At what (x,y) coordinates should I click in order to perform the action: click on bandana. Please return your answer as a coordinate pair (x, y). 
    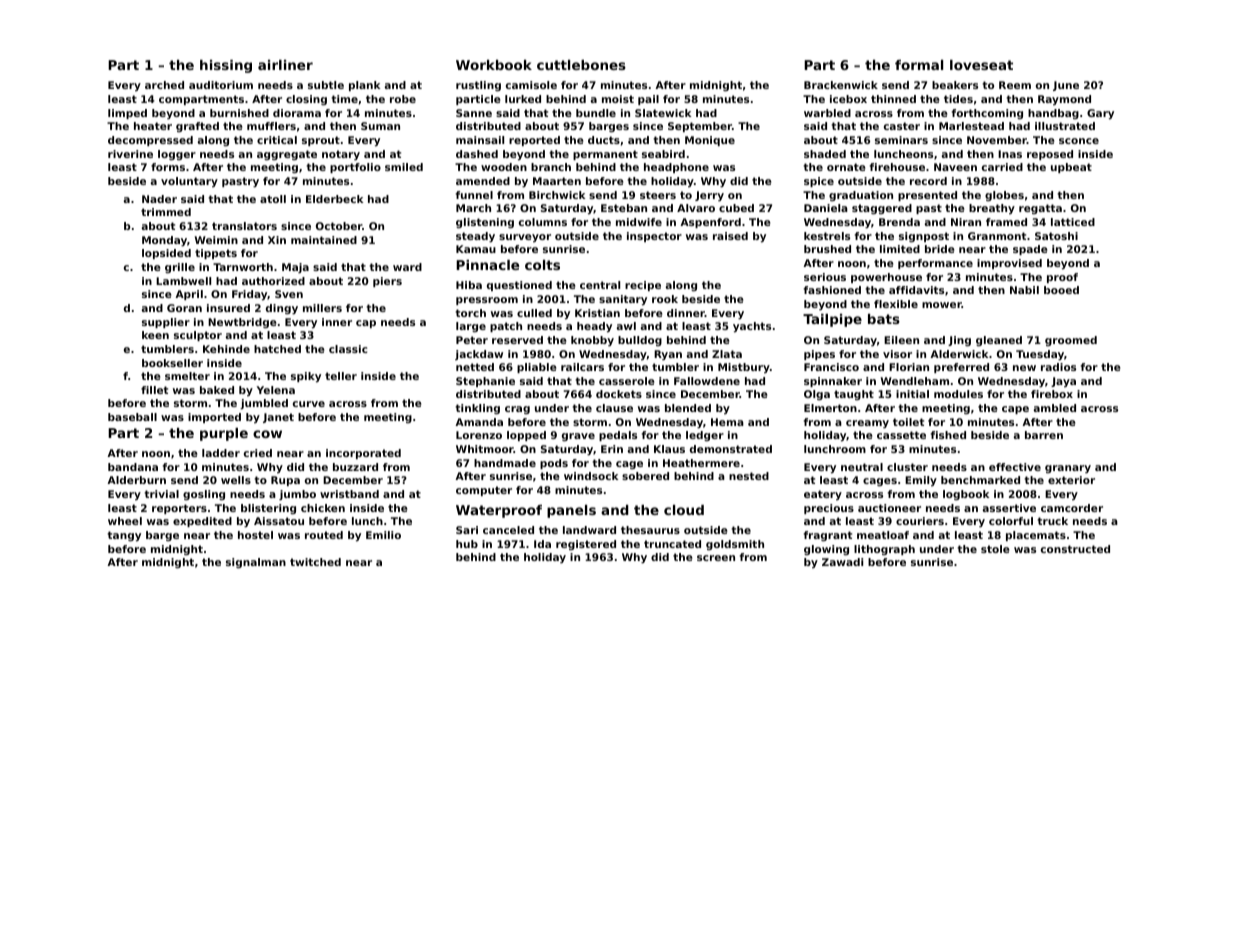
    Looking at the image, I should click on (133, 467).
